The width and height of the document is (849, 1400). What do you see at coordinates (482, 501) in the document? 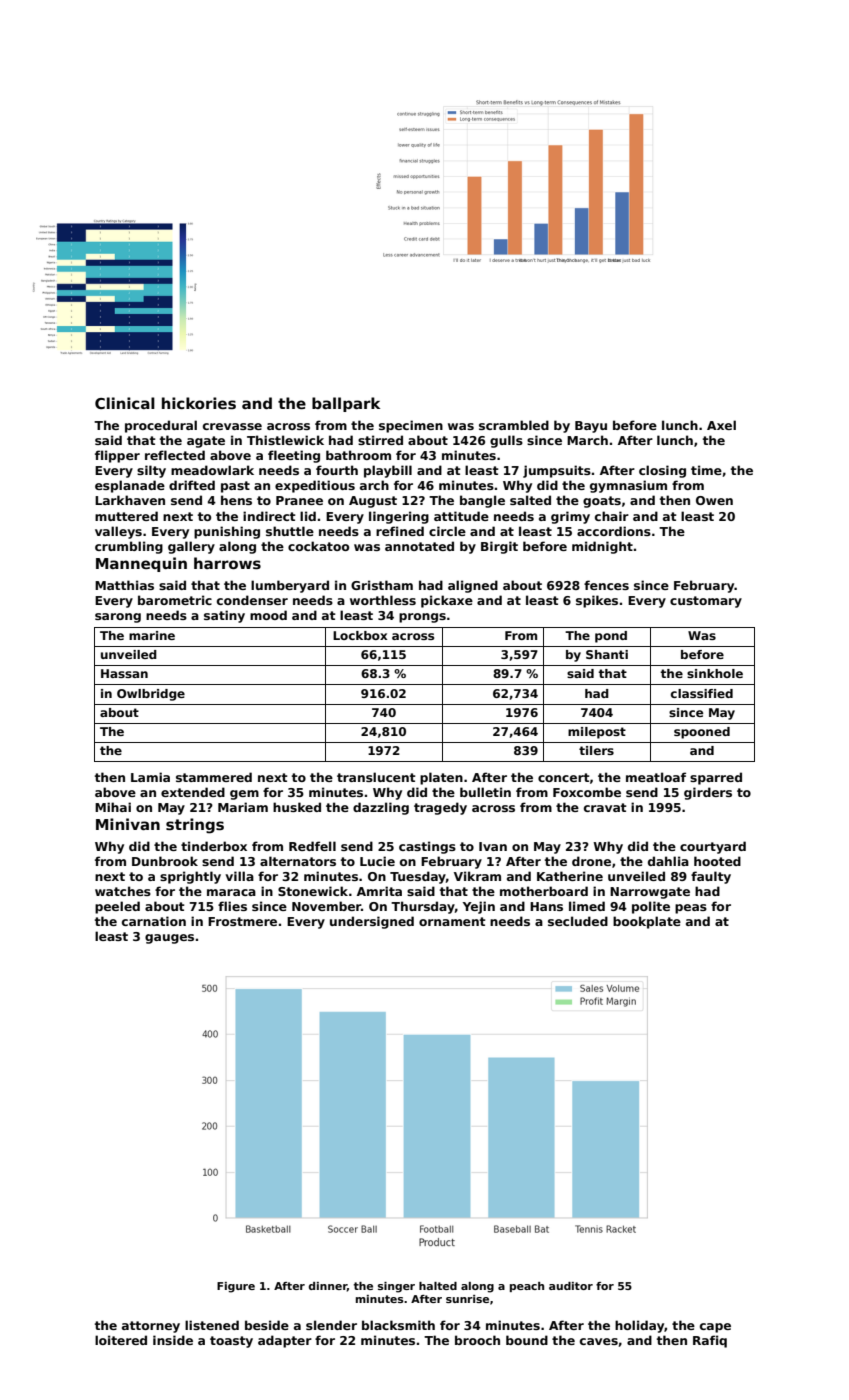
I see `bangle` at bounding box center [482, 501].
